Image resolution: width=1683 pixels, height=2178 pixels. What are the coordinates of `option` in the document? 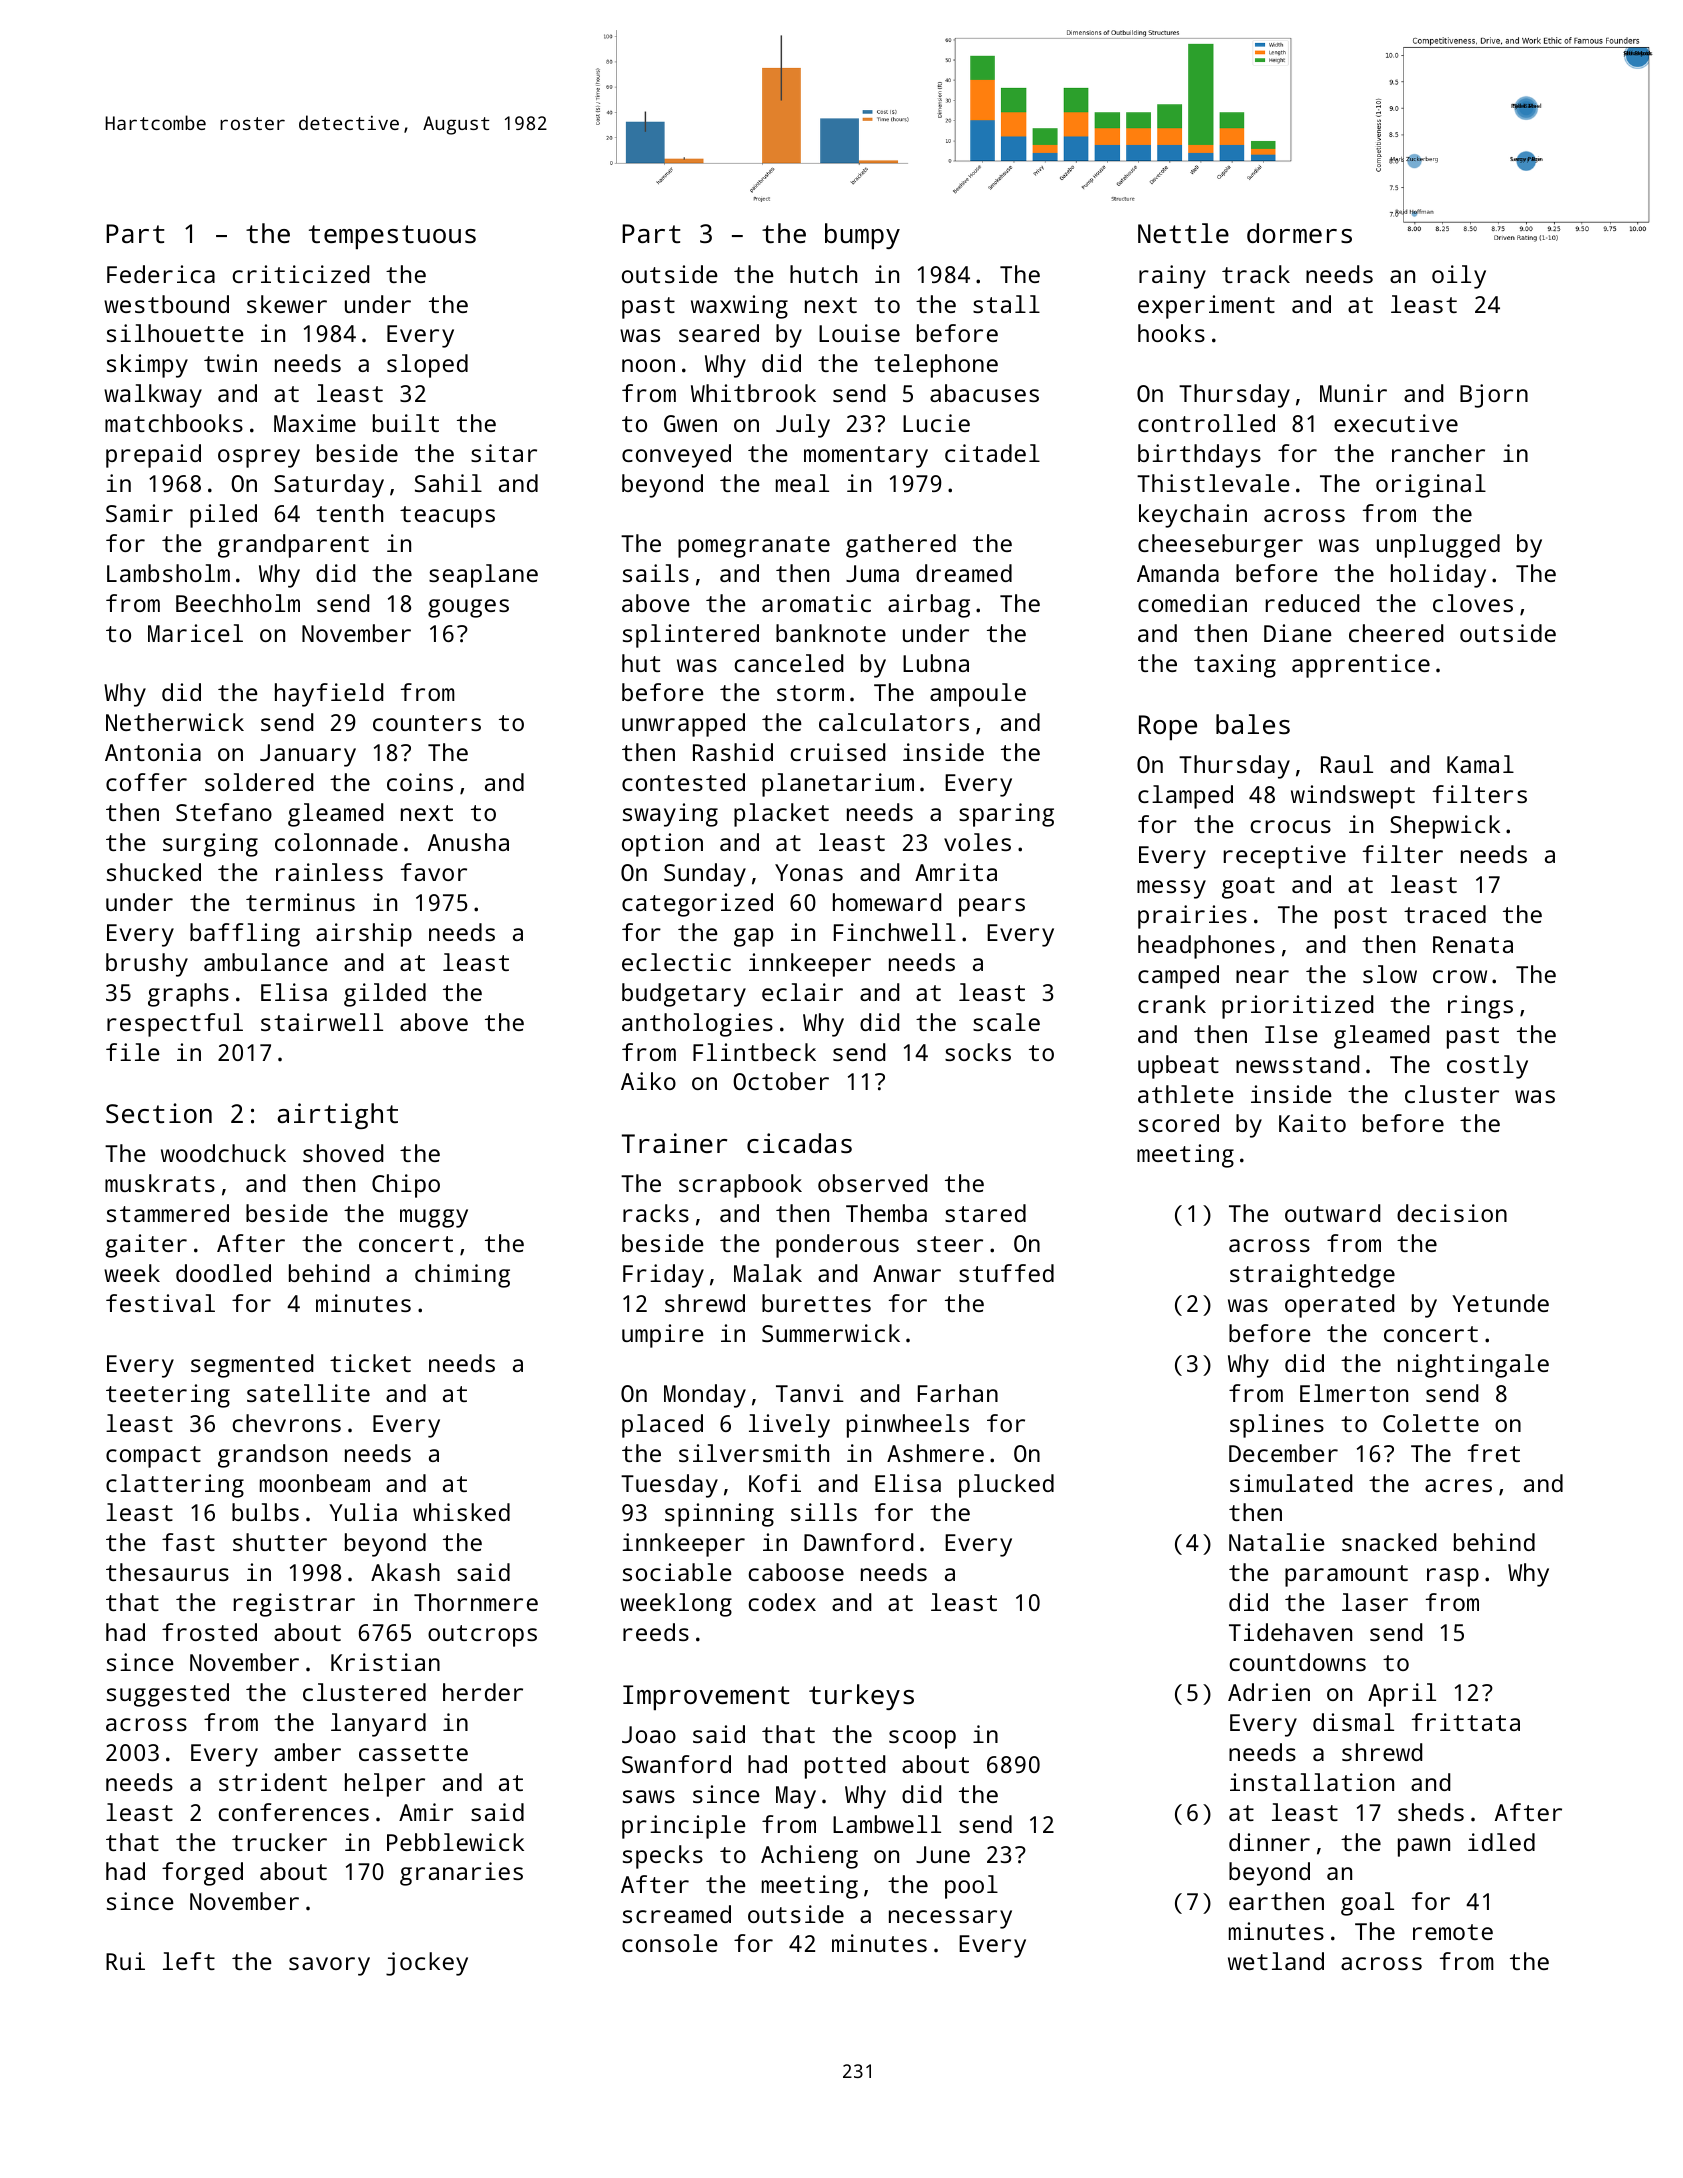 It's located at (662, 845).
